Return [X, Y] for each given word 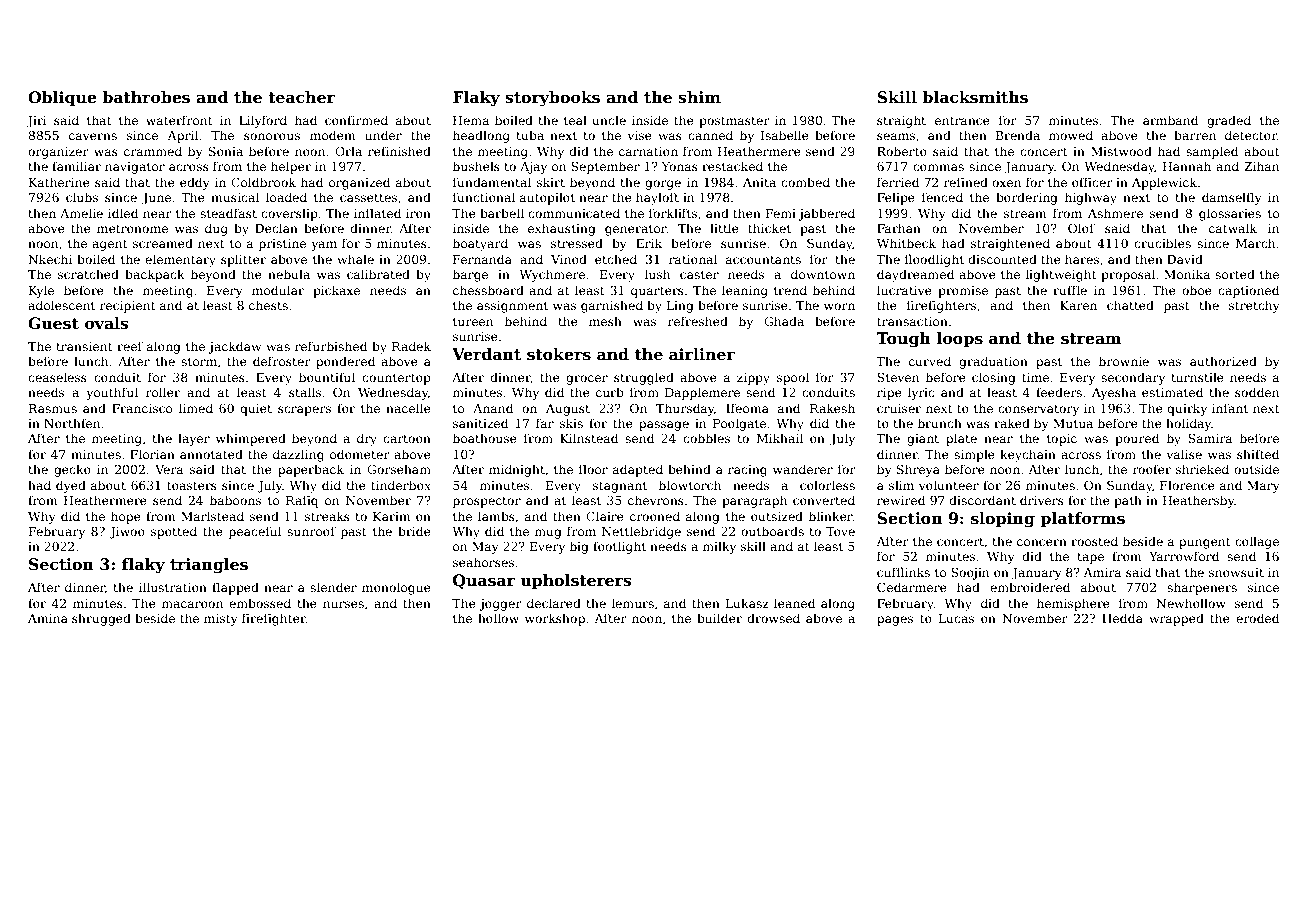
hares [1082, 259]
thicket [769, 228]
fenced [942, 197]
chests [268, 305]
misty [221, 620]
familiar [76, 166]
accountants [763, 260]
